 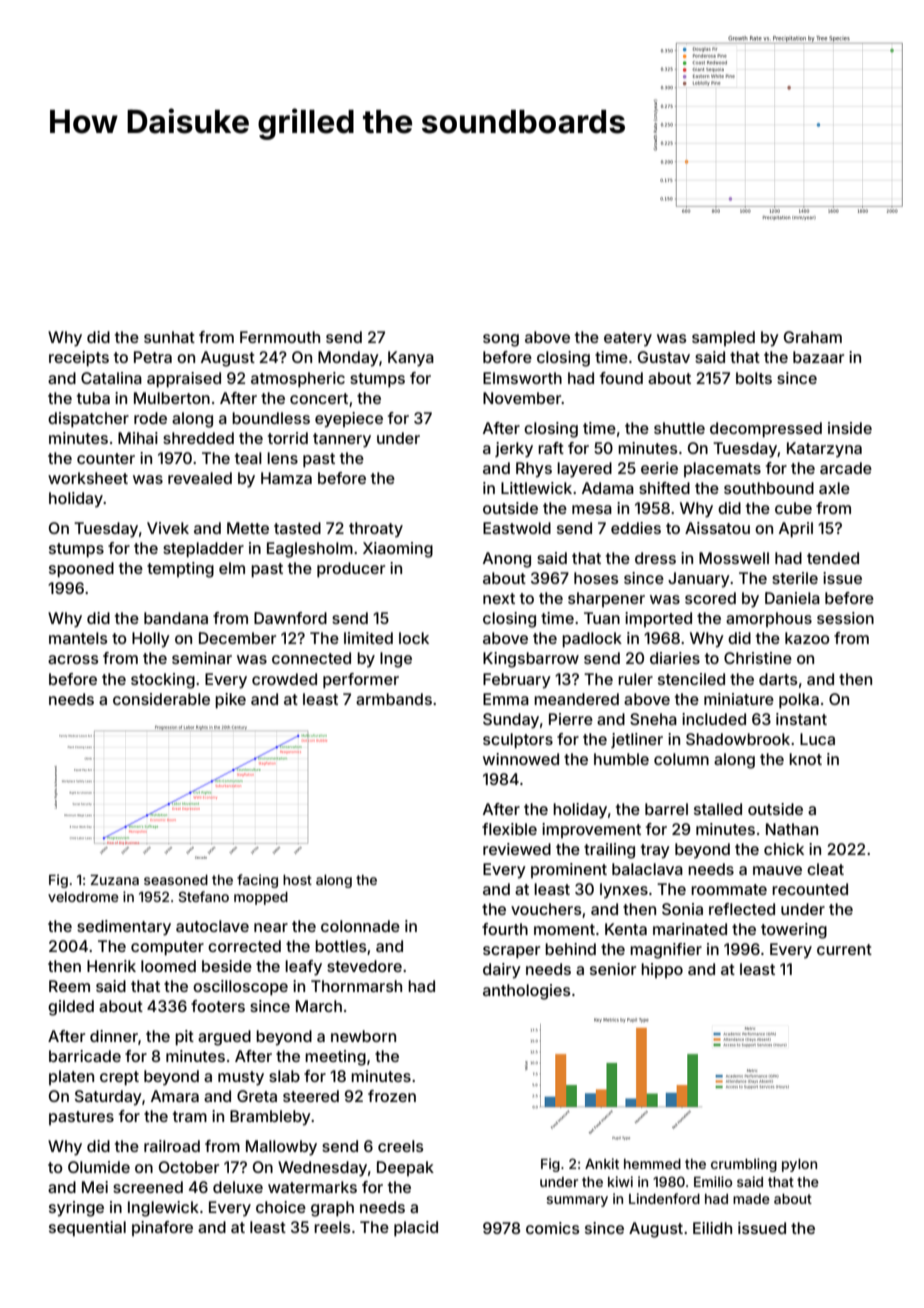 What do you see at coordinates (817, 739) in the document?
I see `Luca` at bounding box center [817, 739].
